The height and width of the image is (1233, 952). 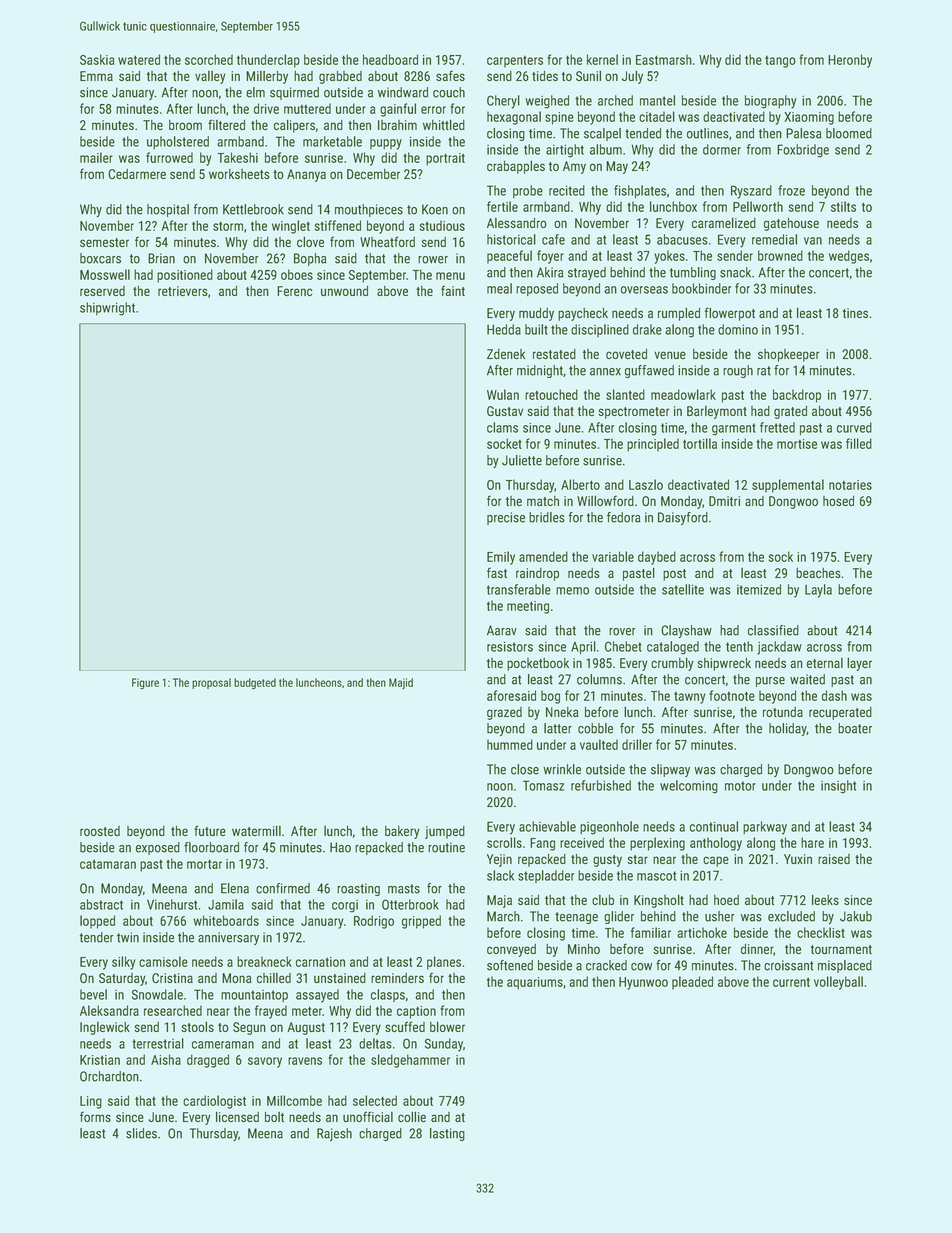 What do you see at coordinates (506, 518) in the image?
I see `precise` at bounding box center [506, 518].
